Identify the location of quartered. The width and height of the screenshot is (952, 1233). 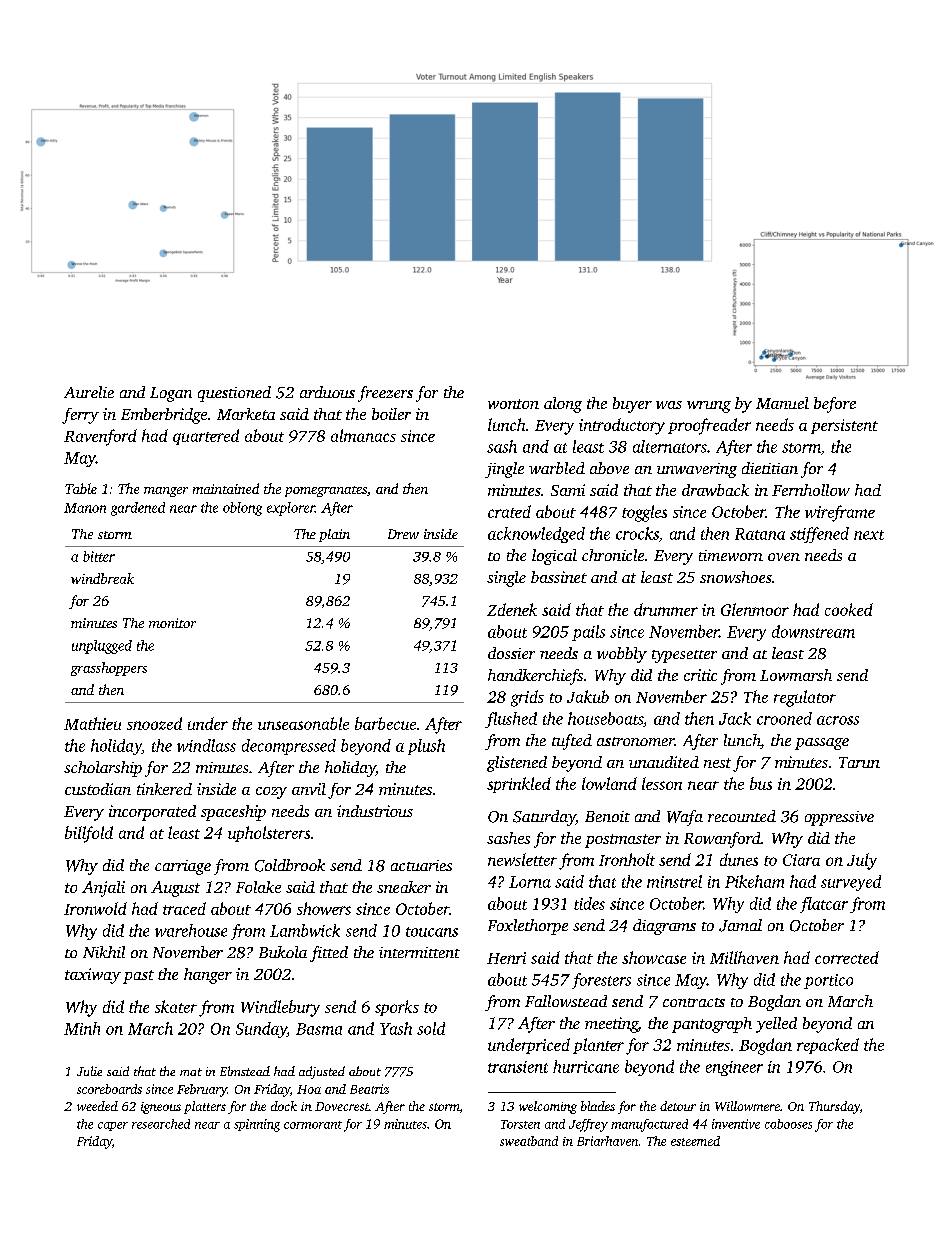
(206, 437).
